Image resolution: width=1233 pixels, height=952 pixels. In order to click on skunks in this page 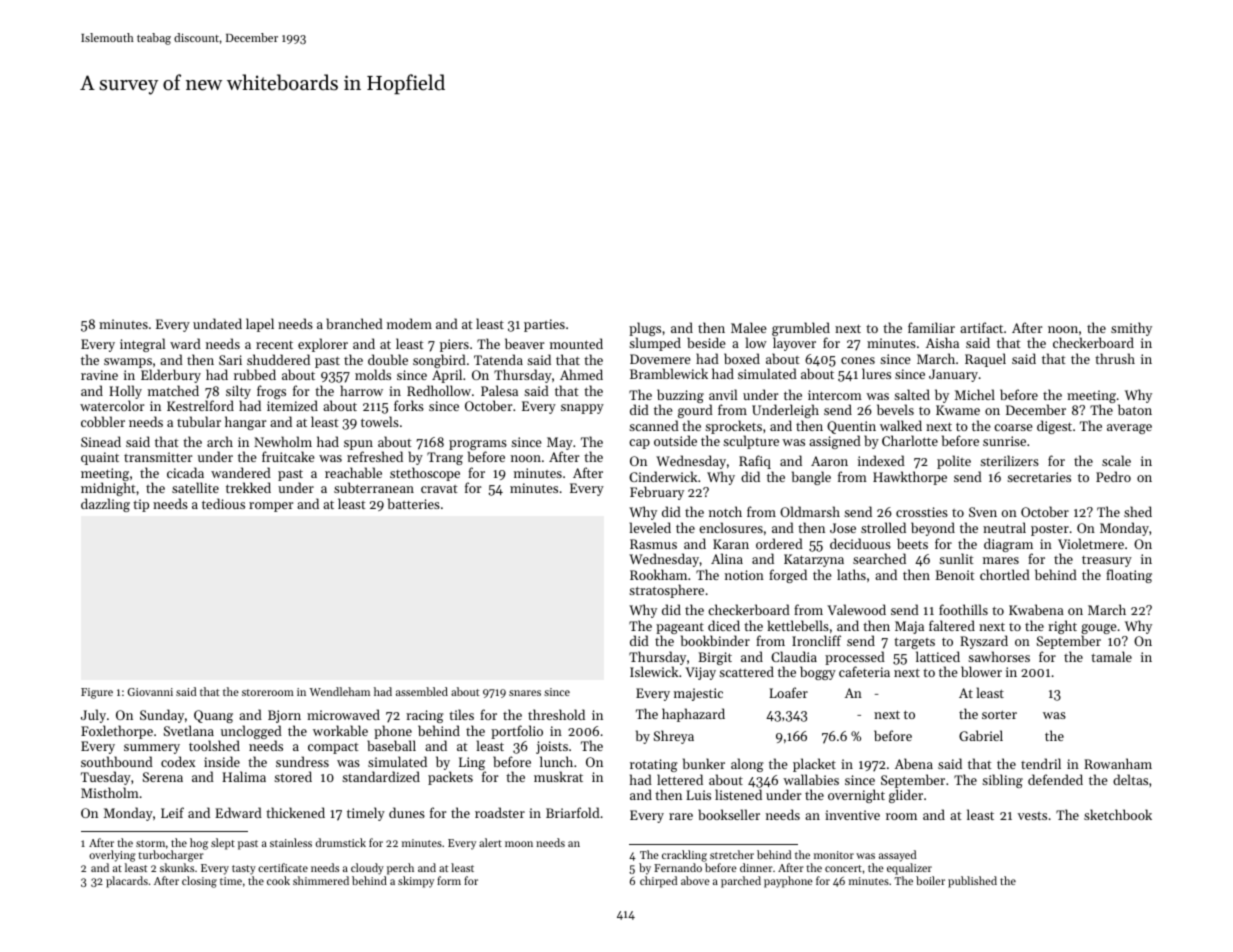, I will do `click(177, 867)`.
